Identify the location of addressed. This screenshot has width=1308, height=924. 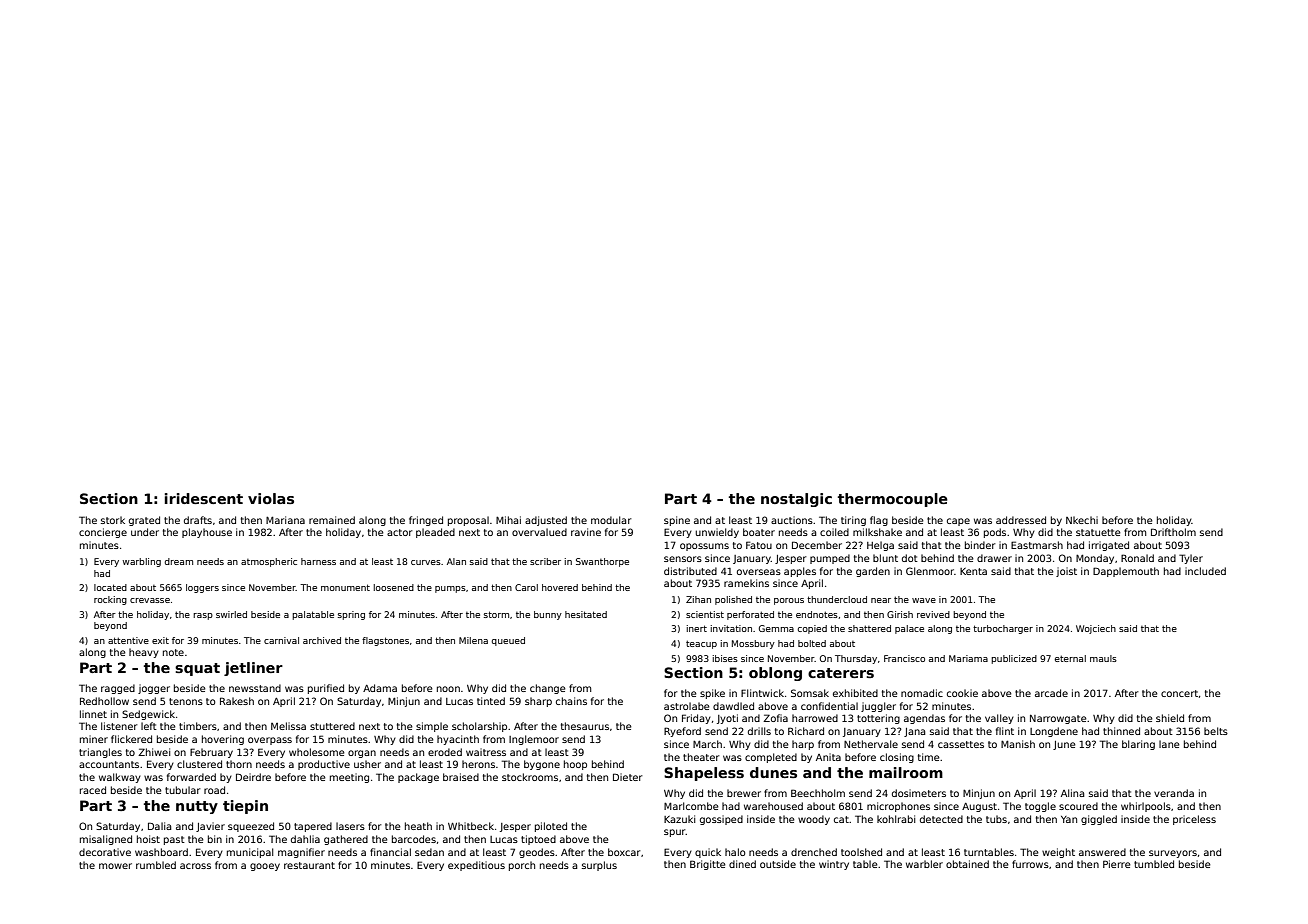
(1021, 520).
